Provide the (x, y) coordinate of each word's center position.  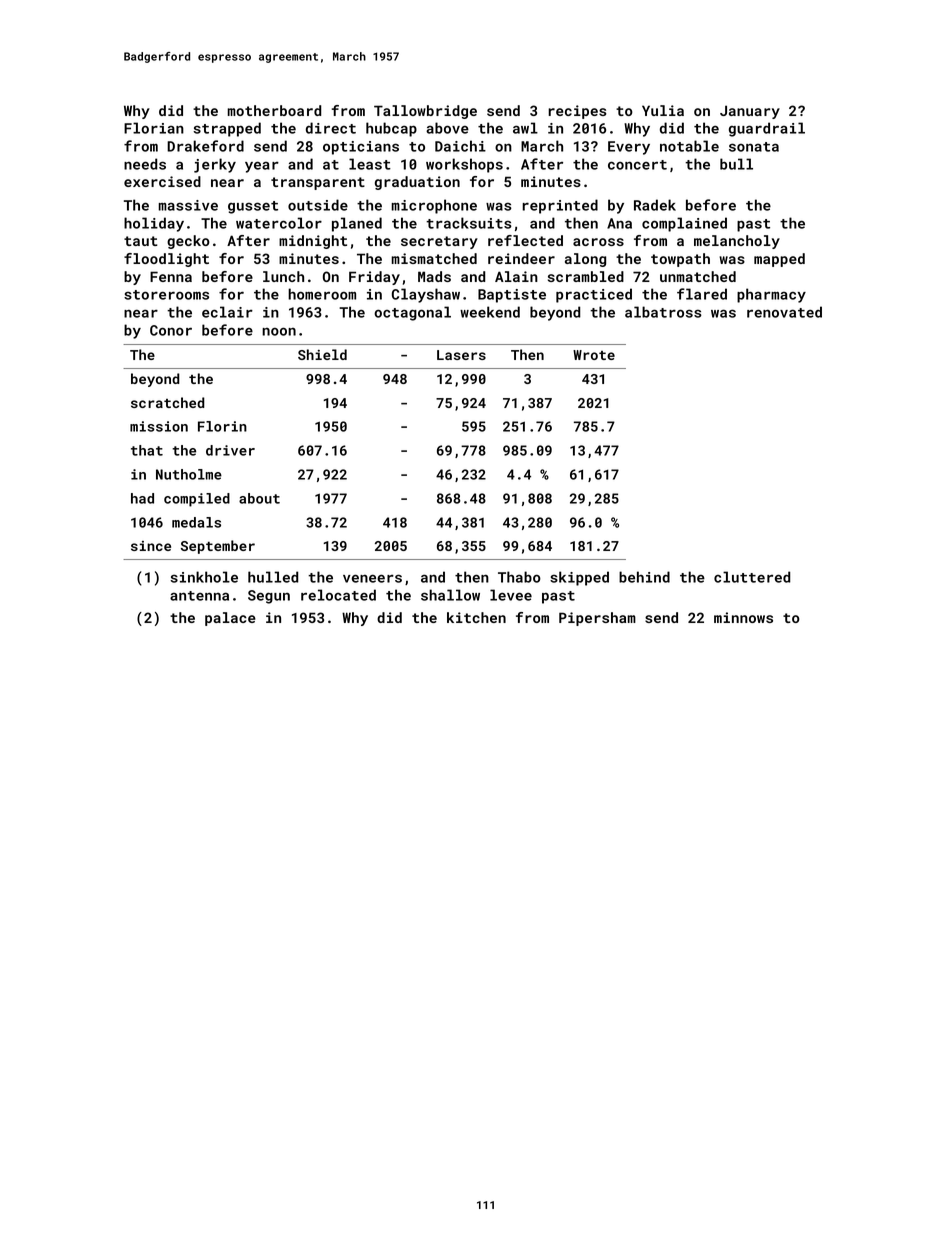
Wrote (594, 355)
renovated (784, 312)
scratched (168, 402)
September (218, 547)
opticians (361, 148)
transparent (318, 183)
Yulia (663, 110)
